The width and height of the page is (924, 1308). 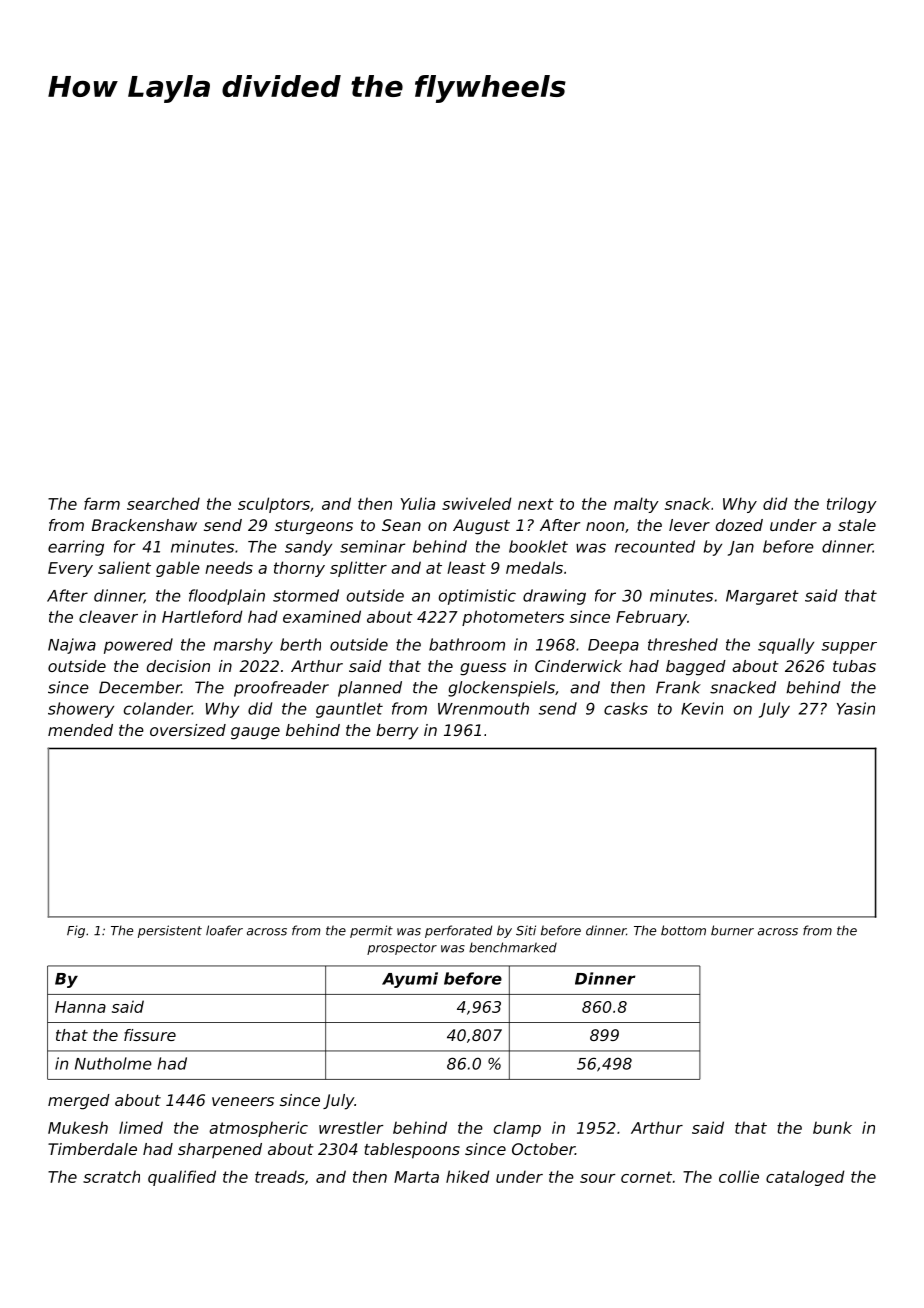 What do you see at coordinates (655, 546) in the page?
I see `recounted` at bounding box center [655, 546].
